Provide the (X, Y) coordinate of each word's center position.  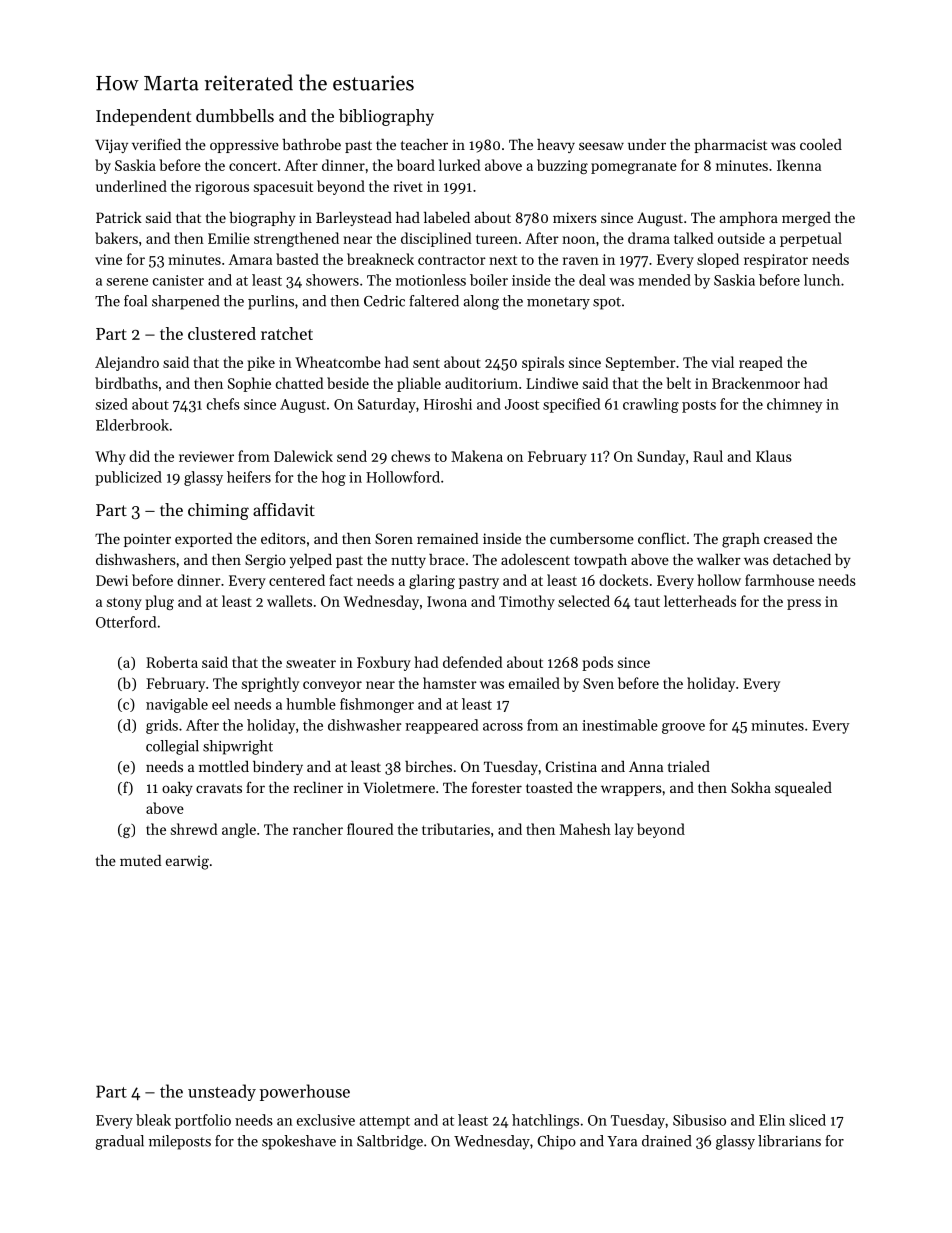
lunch (822, 280)
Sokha (751, 787)
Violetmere (399, 787)
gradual (119, 1142)
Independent (143, 117)
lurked (459, 165)
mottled (224, 766)
